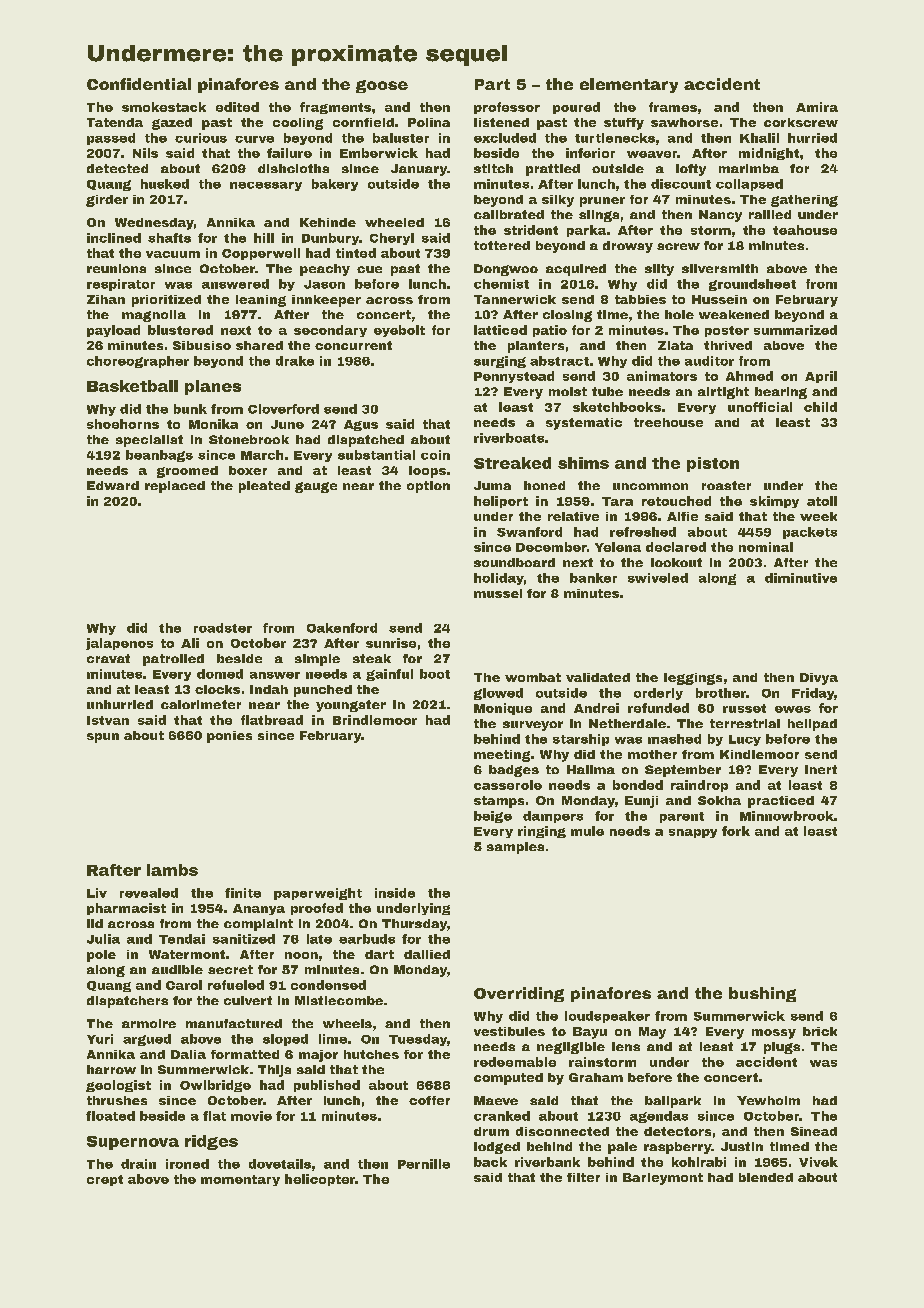 This screenshot has height=1308, width=924. Describe the element at coordinates (675, 345) in the screenshot. I see `Zlata` at that location.
